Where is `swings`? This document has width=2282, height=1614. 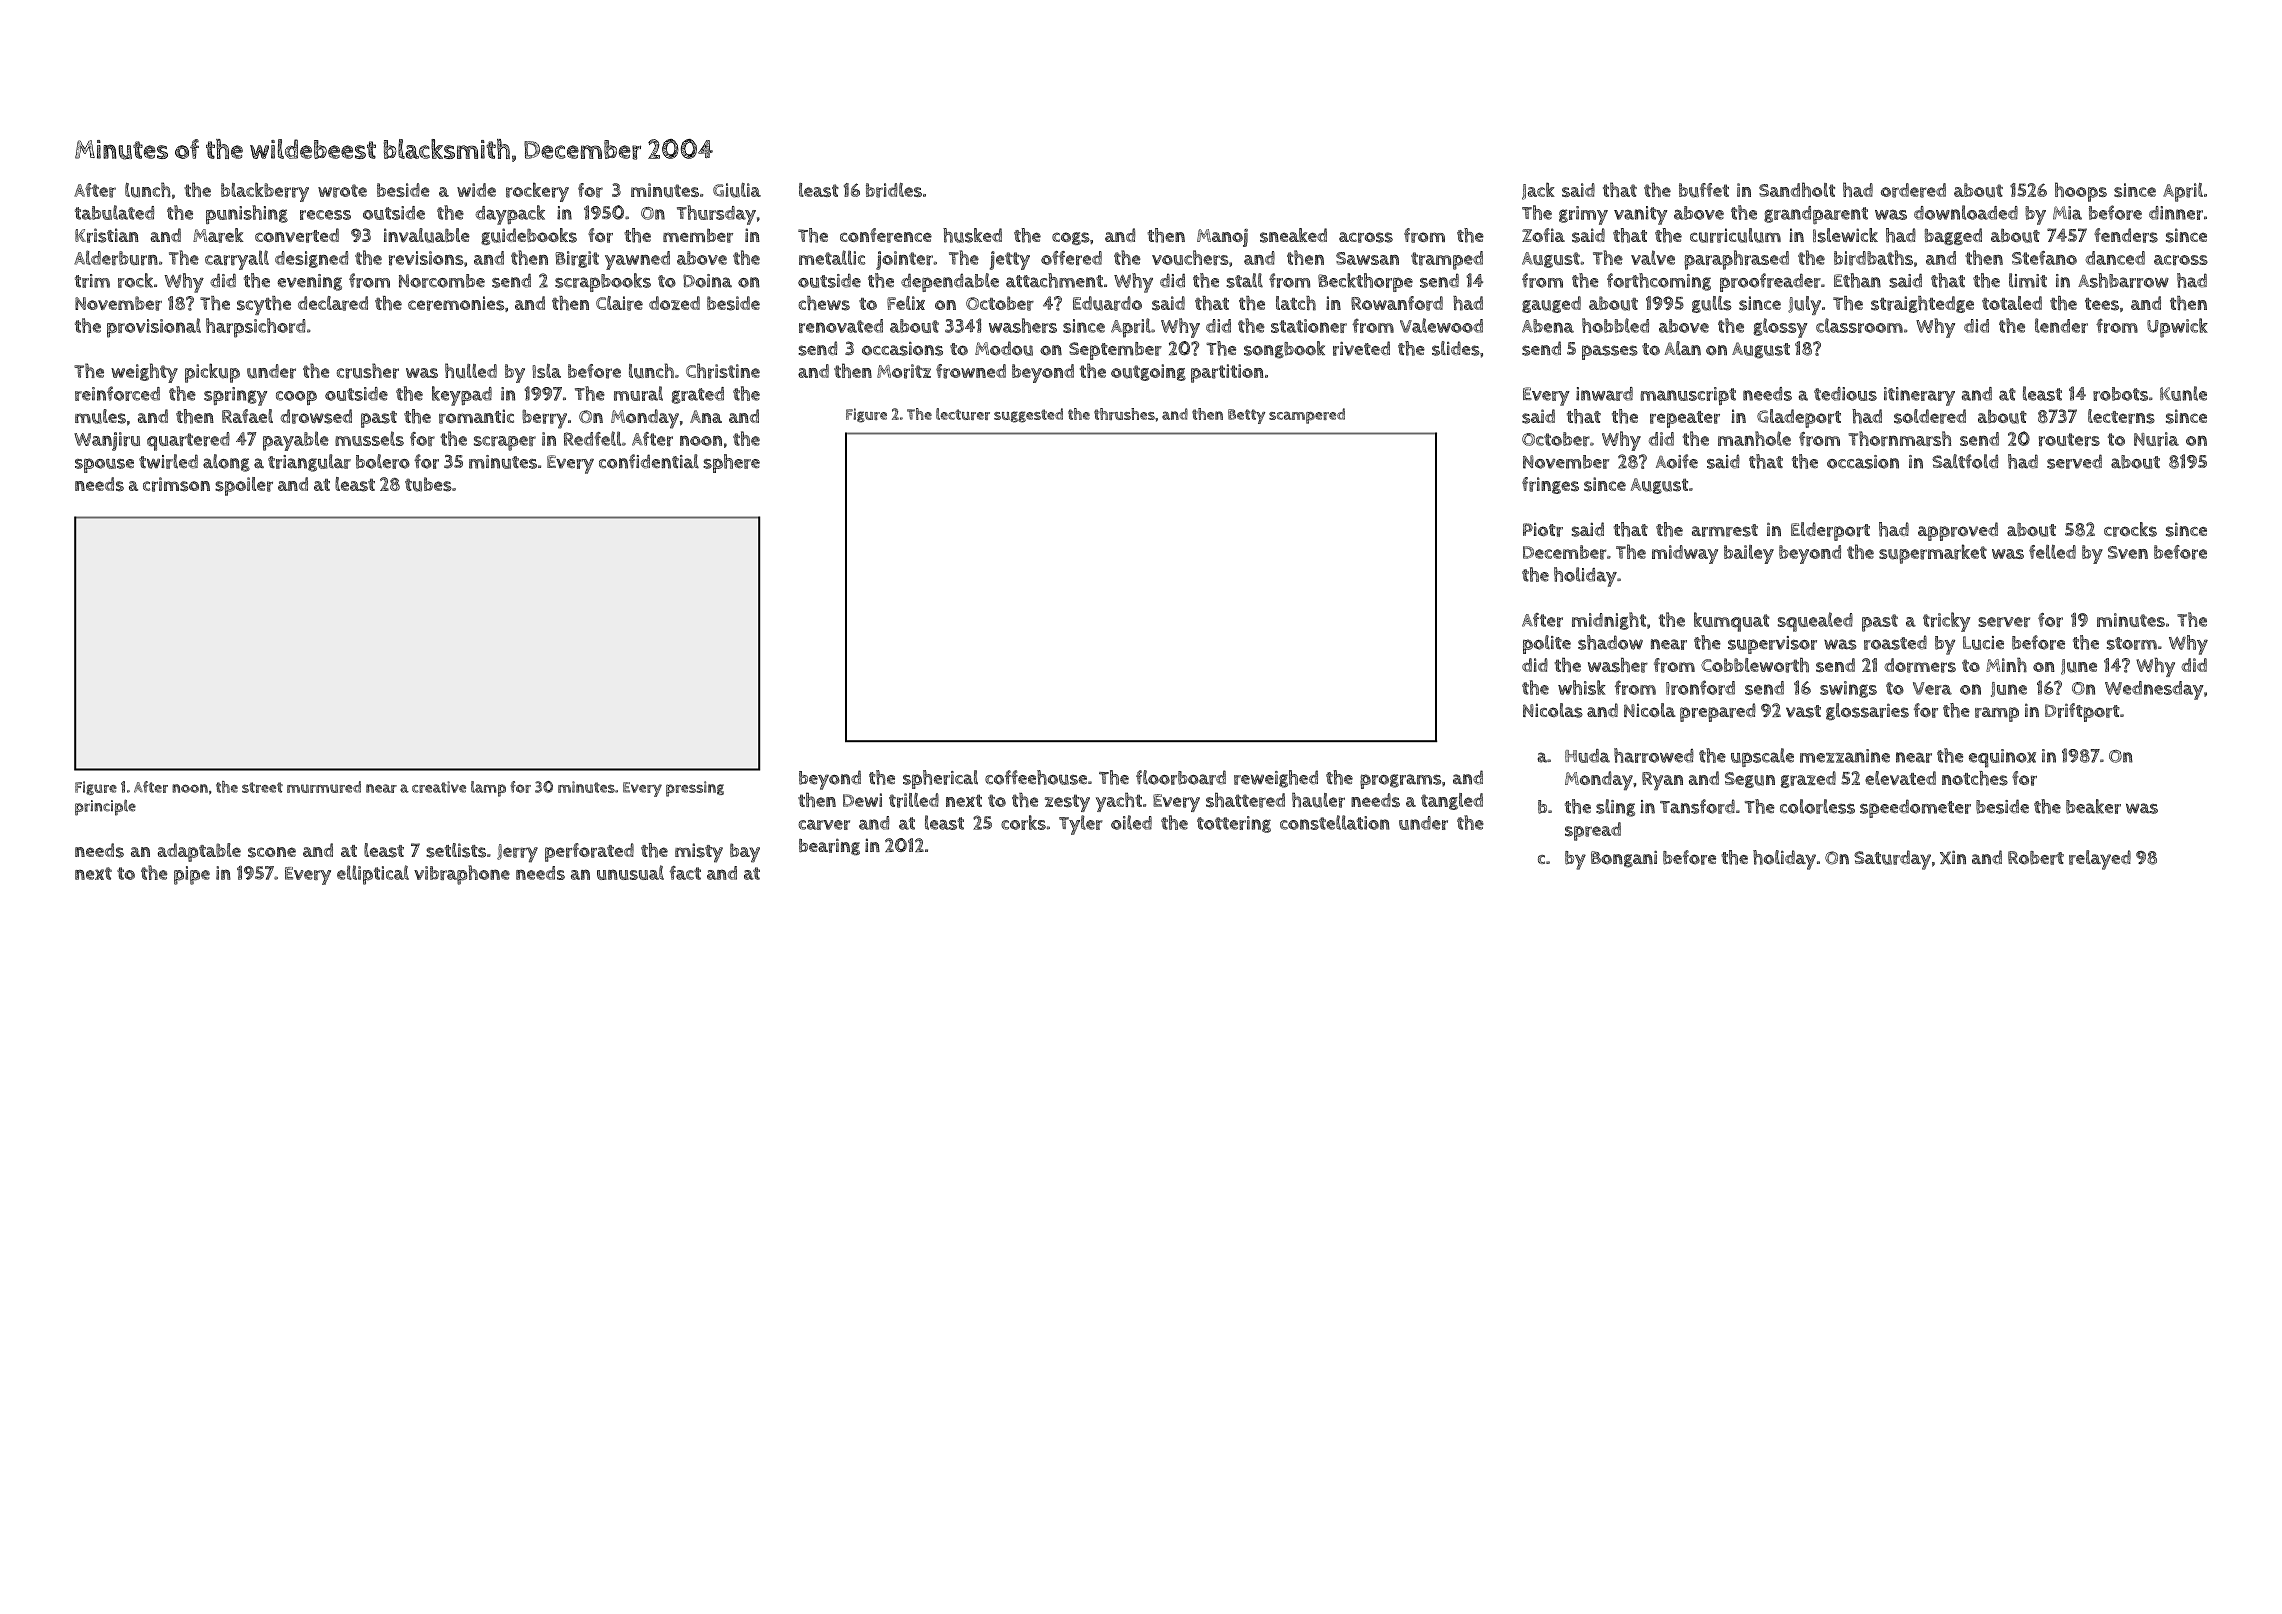 swings is located at coordinates (1848, 689).
